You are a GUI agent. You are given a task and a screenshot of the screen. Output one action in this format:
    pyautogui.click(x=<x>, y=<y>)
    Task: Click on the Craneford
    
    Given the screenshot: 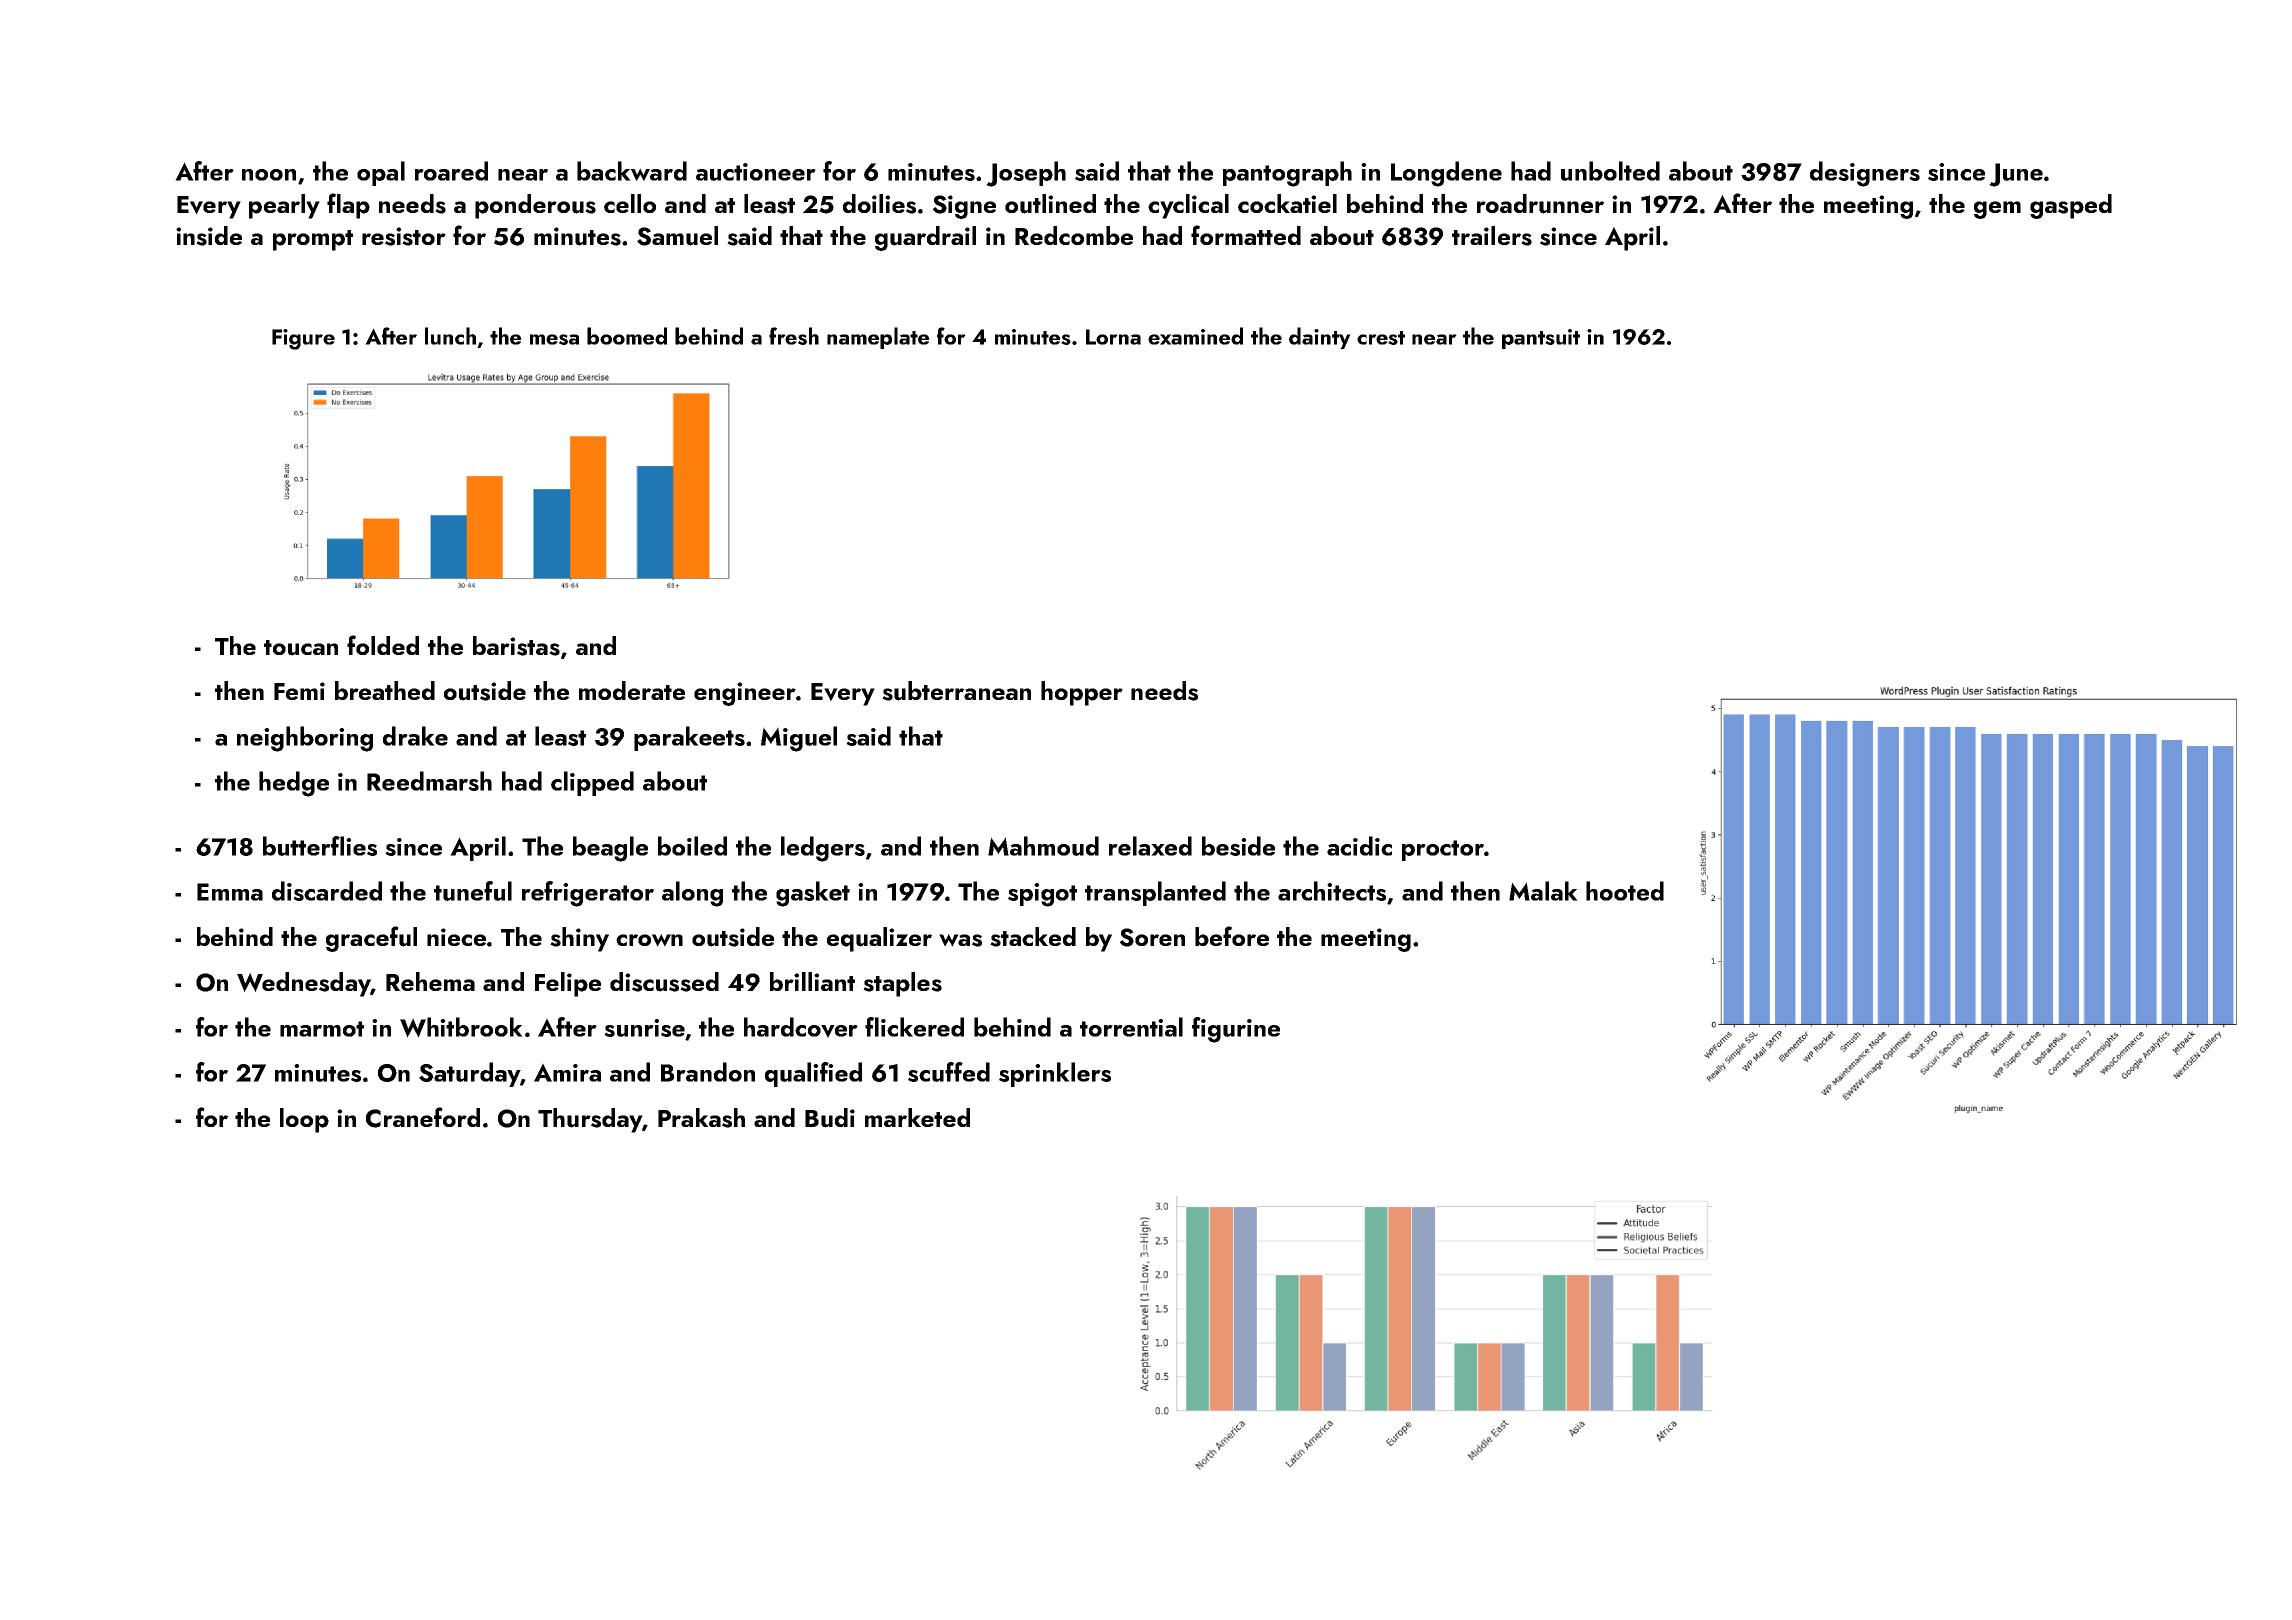 What is the action you would take?
    pyautogui.click(x=423, y=1117)
